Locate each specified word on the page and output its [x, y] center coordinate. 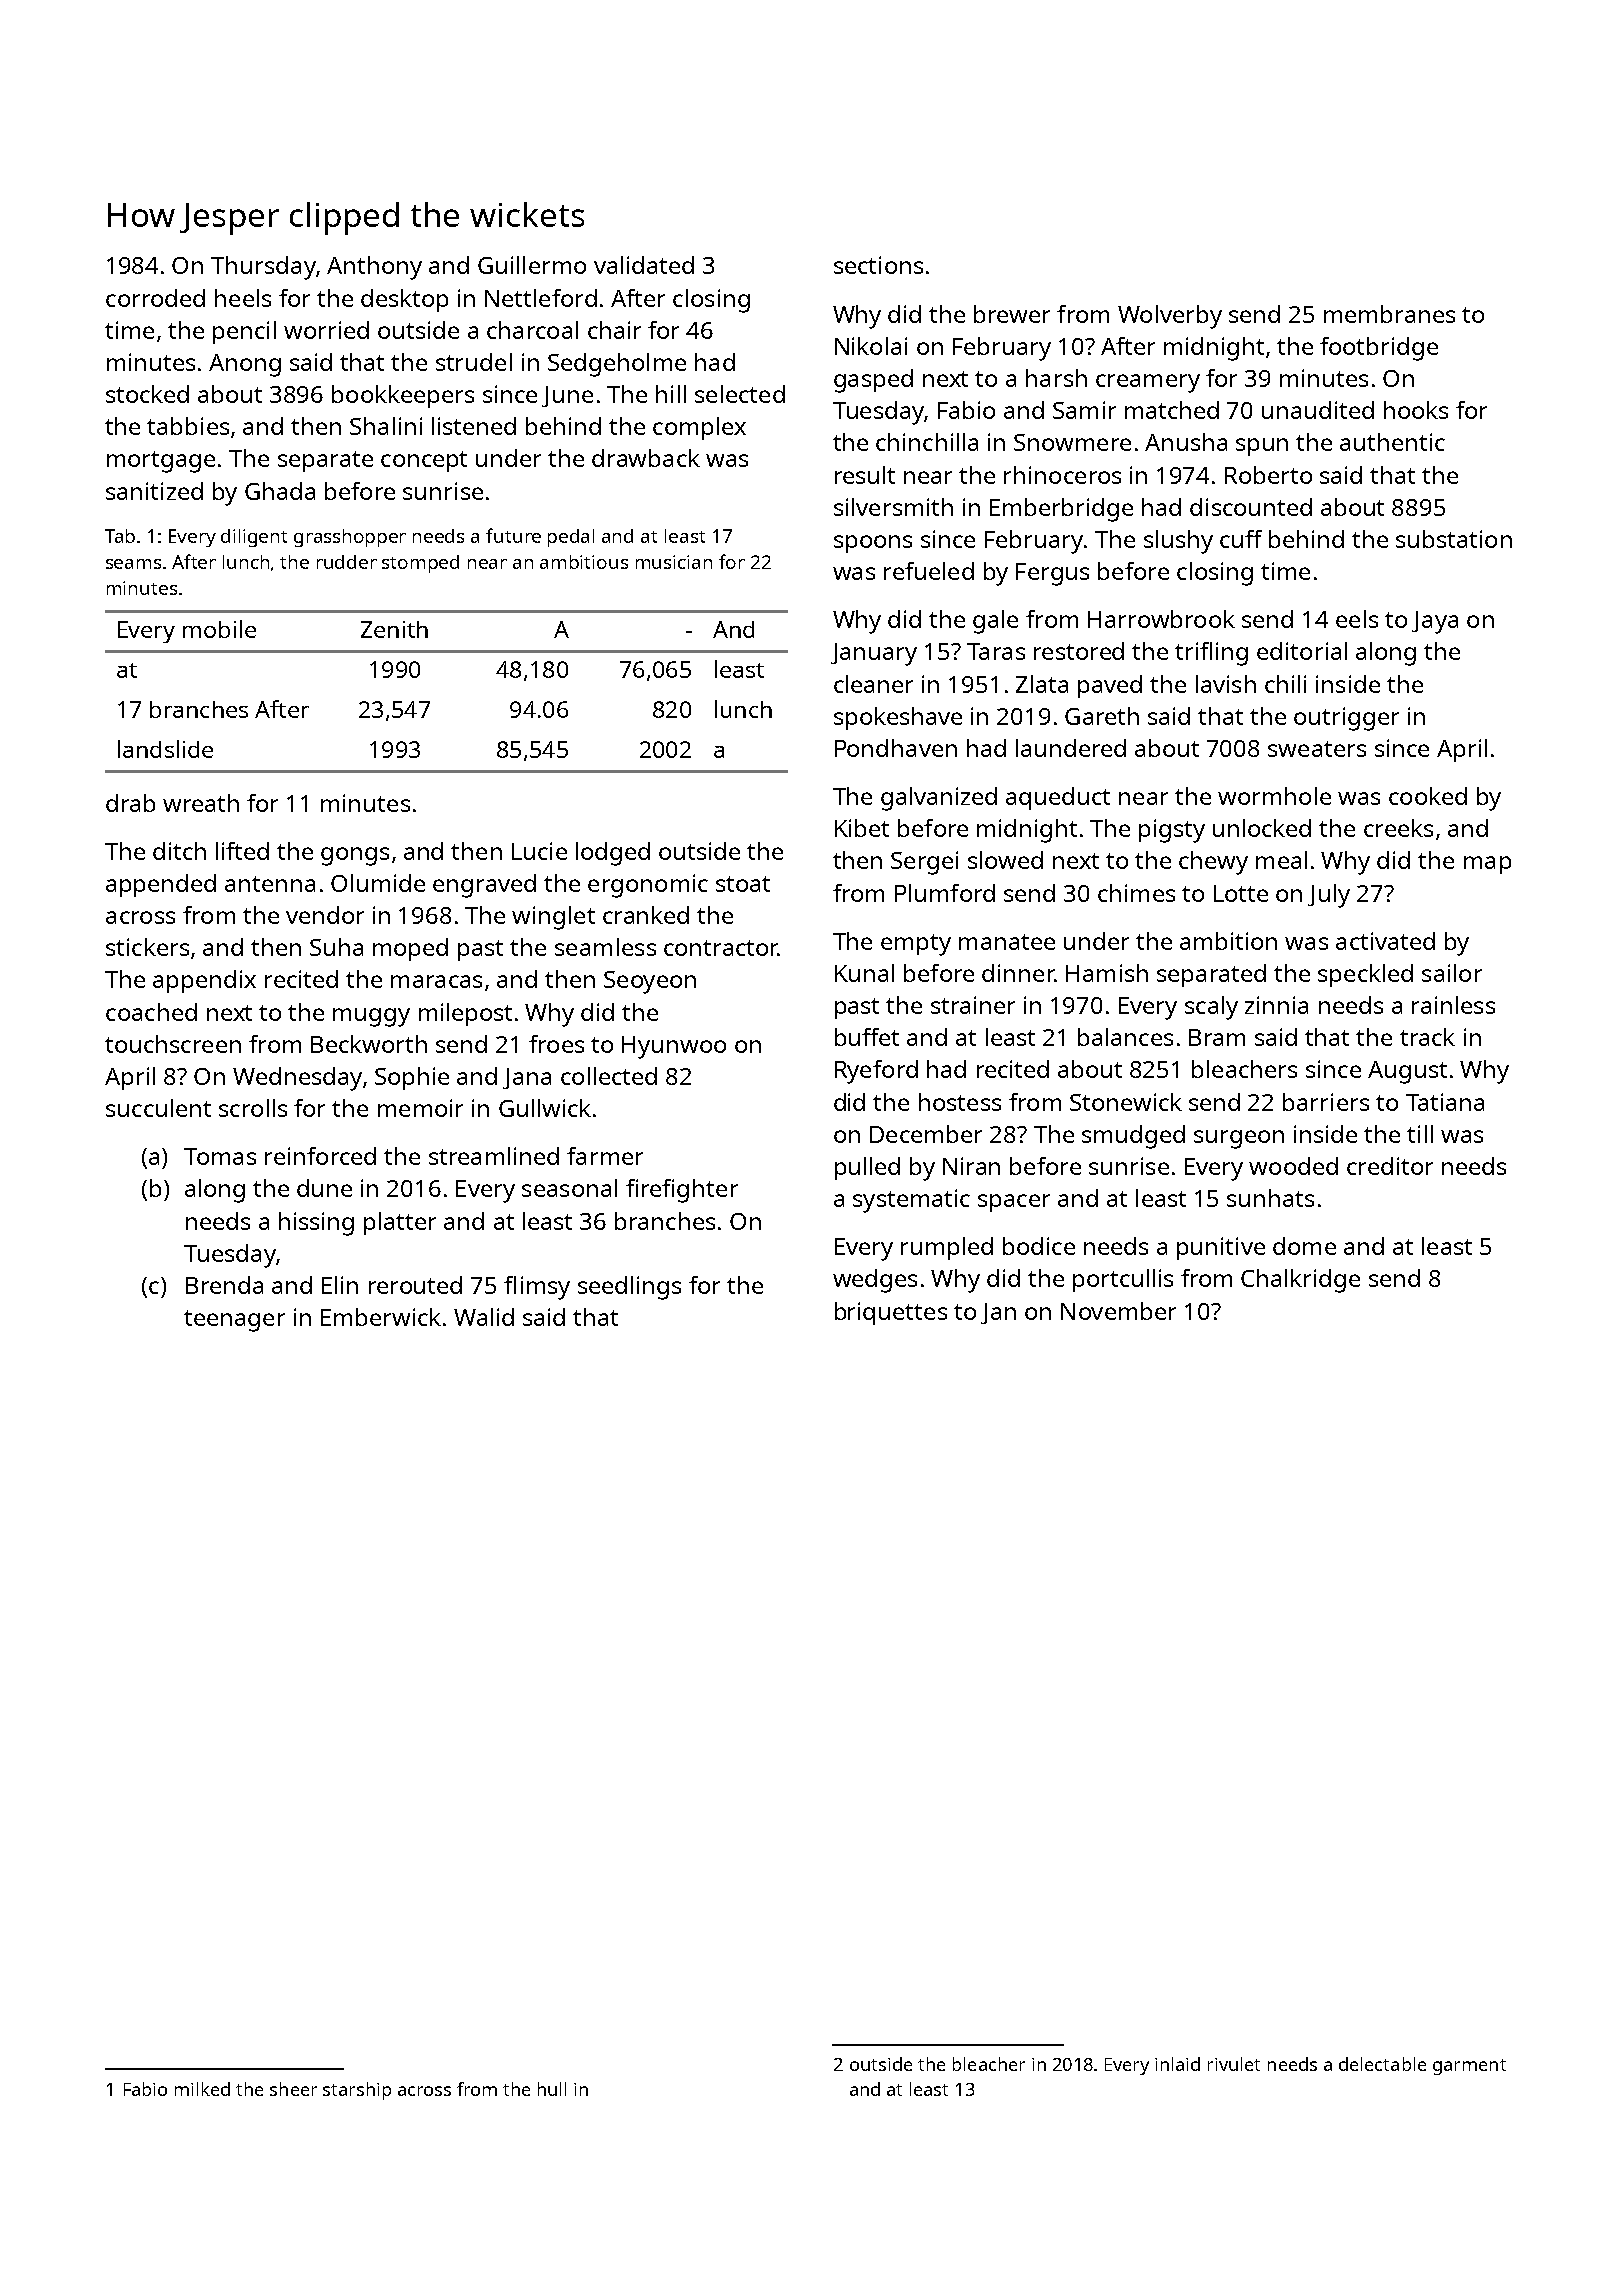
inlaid [1177, 2064]
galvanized [939, 799]
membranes [1389, 314]
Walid [484, 1317]
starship [357, 2091]
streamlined [494, 1156]
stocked [147, 394]
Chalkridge [1300, 1281]
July [1329, 896]
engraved [484, 886]
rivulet [1234, 2064]
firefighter [682, 1191]
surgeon [1239, 1139]
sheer [293, 2089]
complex [699, 428]
